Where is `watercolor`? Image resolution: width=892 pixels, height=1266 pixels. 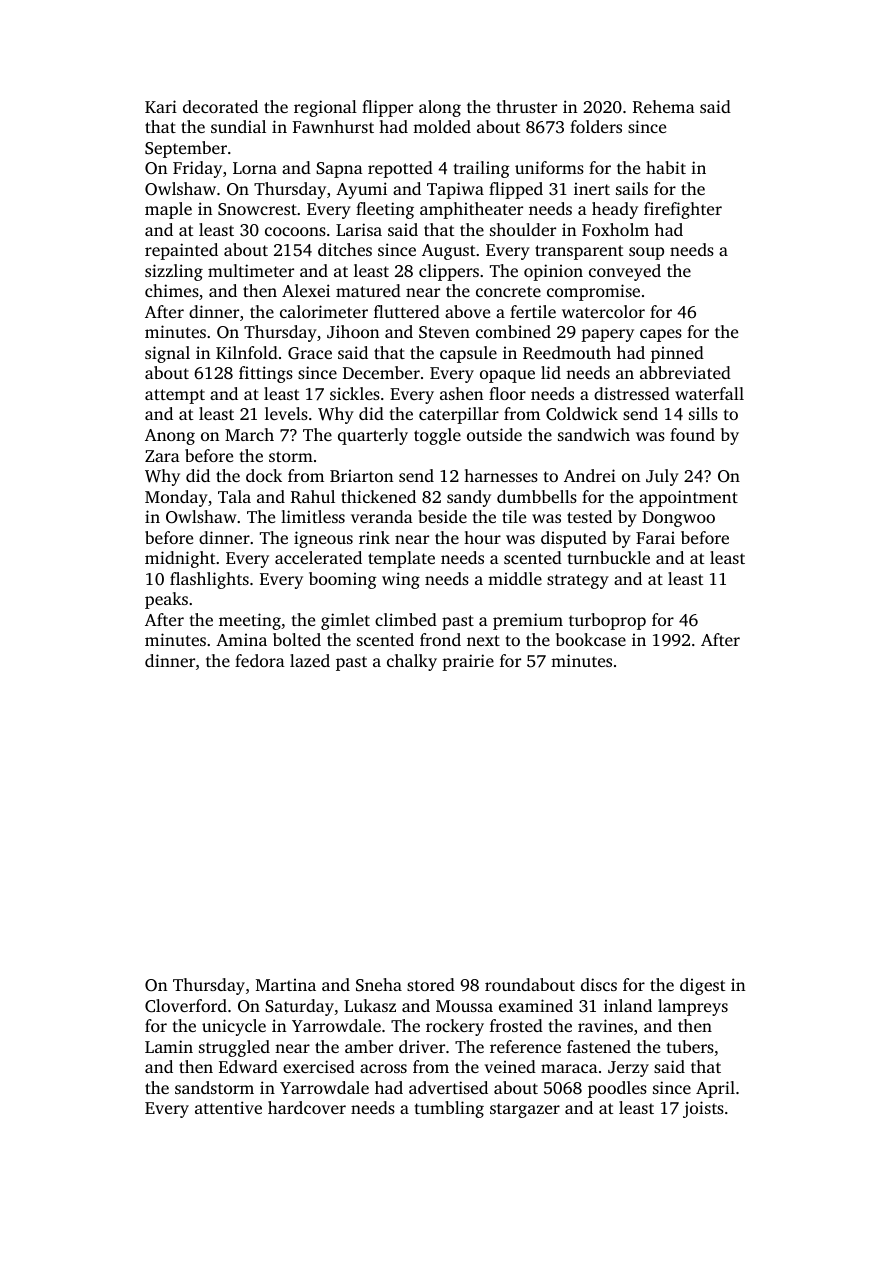 watercolor is located at coordinates (603, 311).
